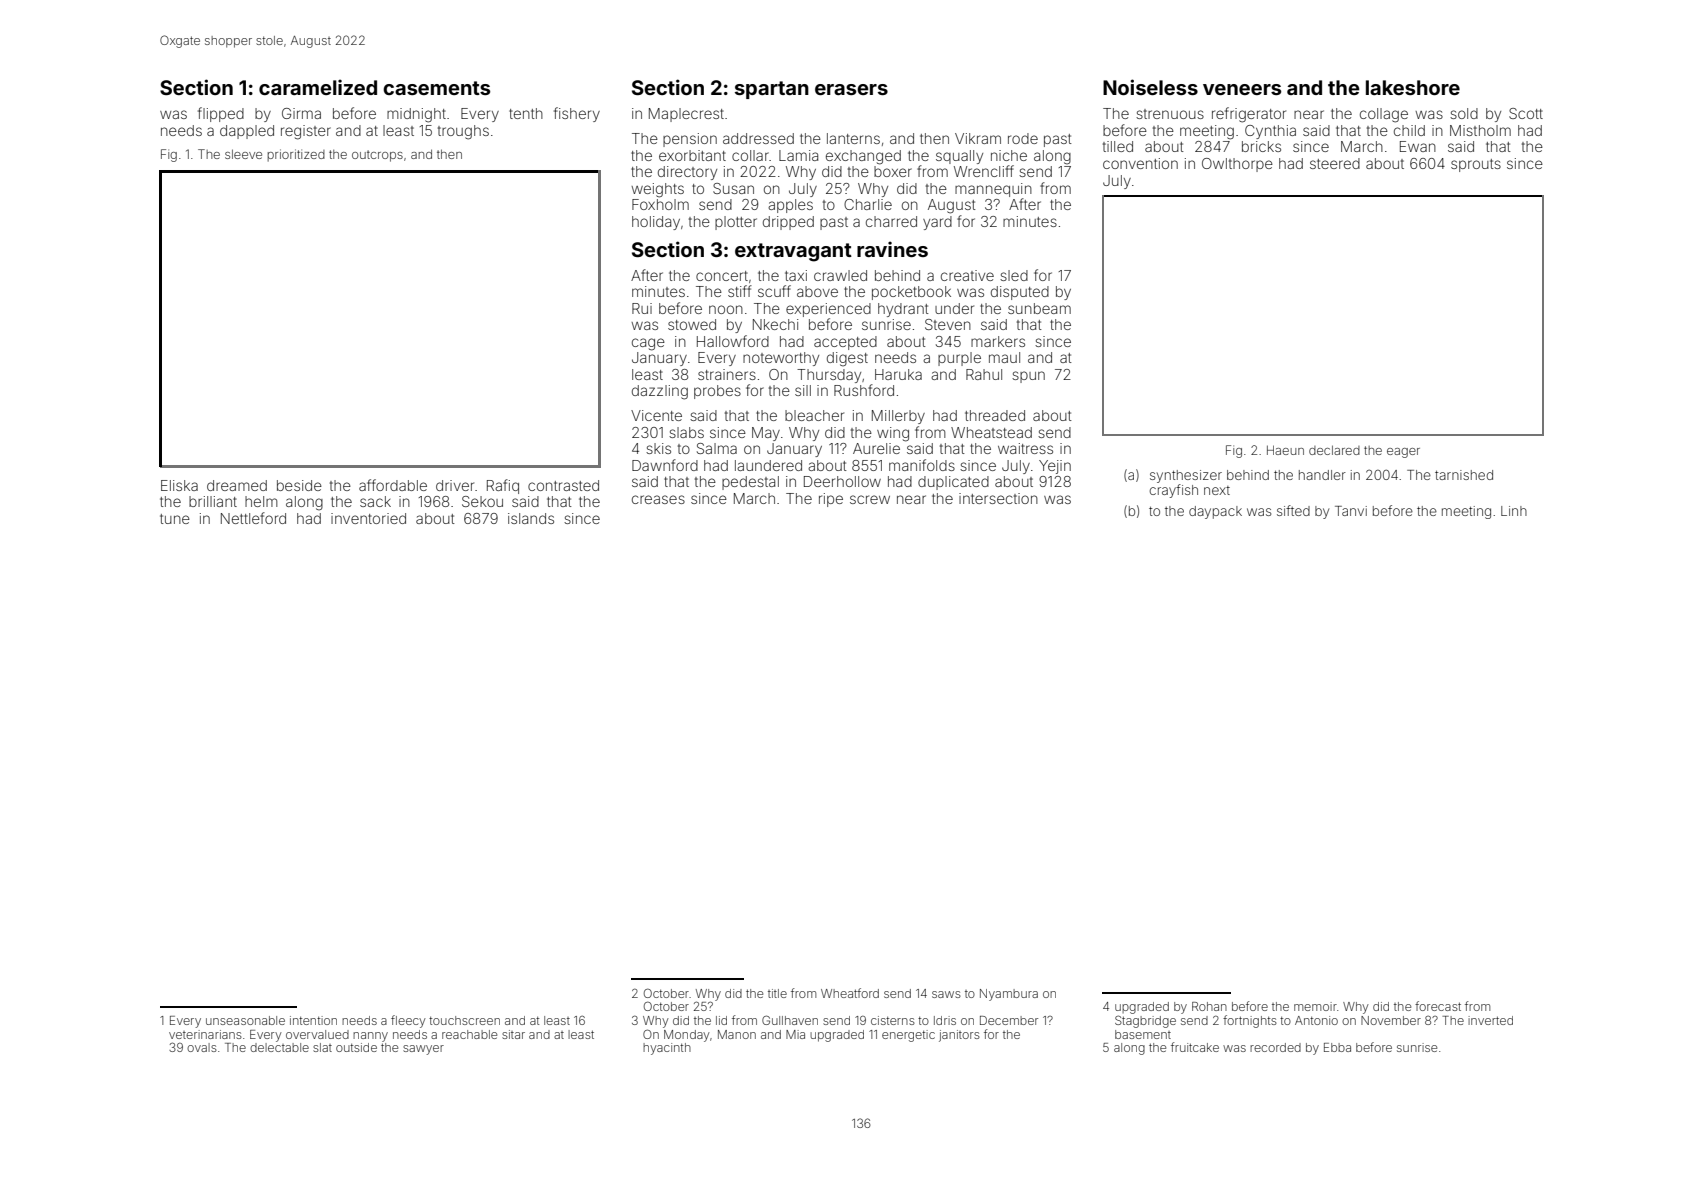 Image resolution: width=1703 pixels, height=1204 pixels. What do you see at coordinates (423, 1050) in the document?
I see `sawyer` at bounding box center [423, 1050].
